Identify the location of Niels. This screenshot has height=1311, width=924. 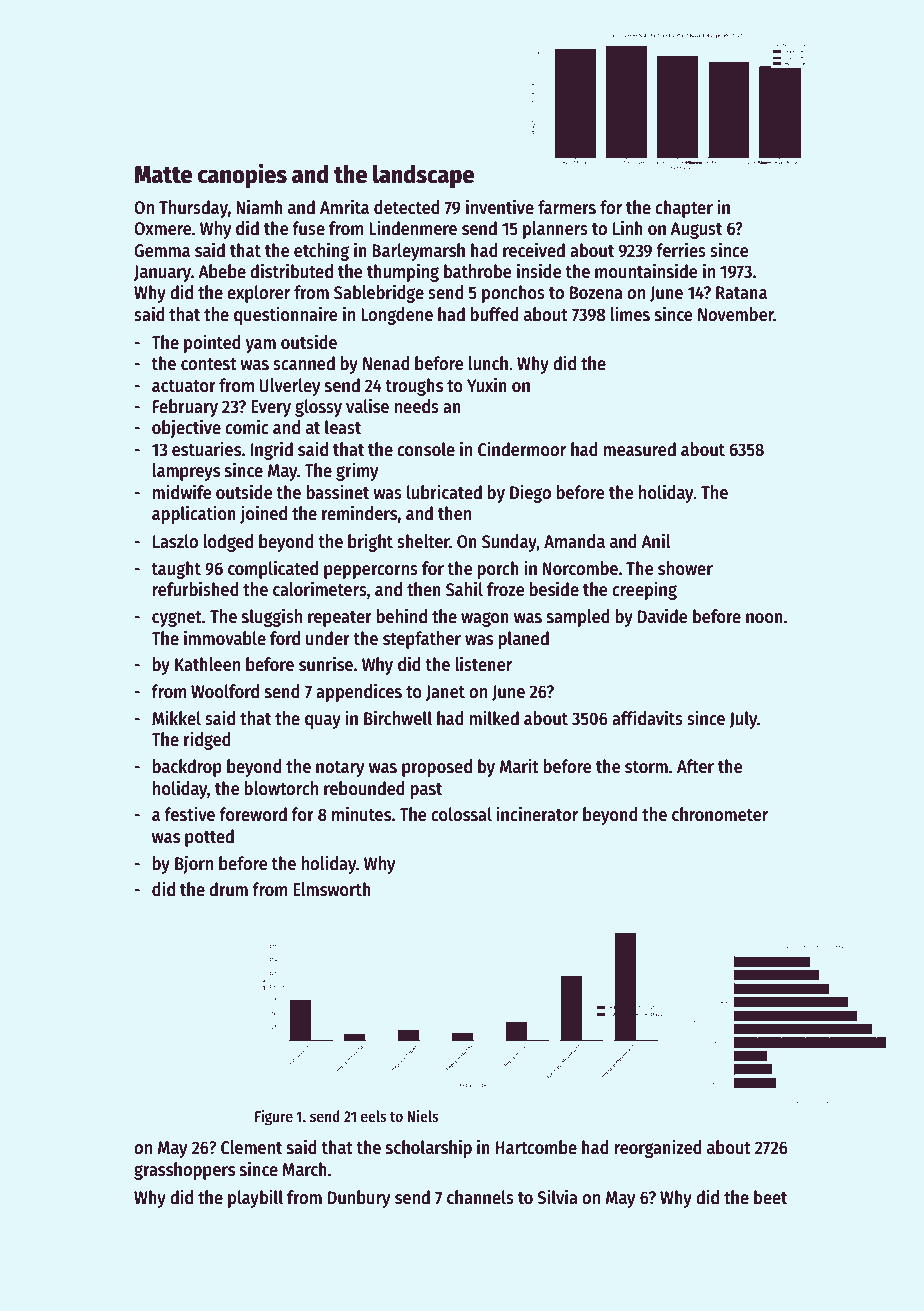
(423, 1116).
